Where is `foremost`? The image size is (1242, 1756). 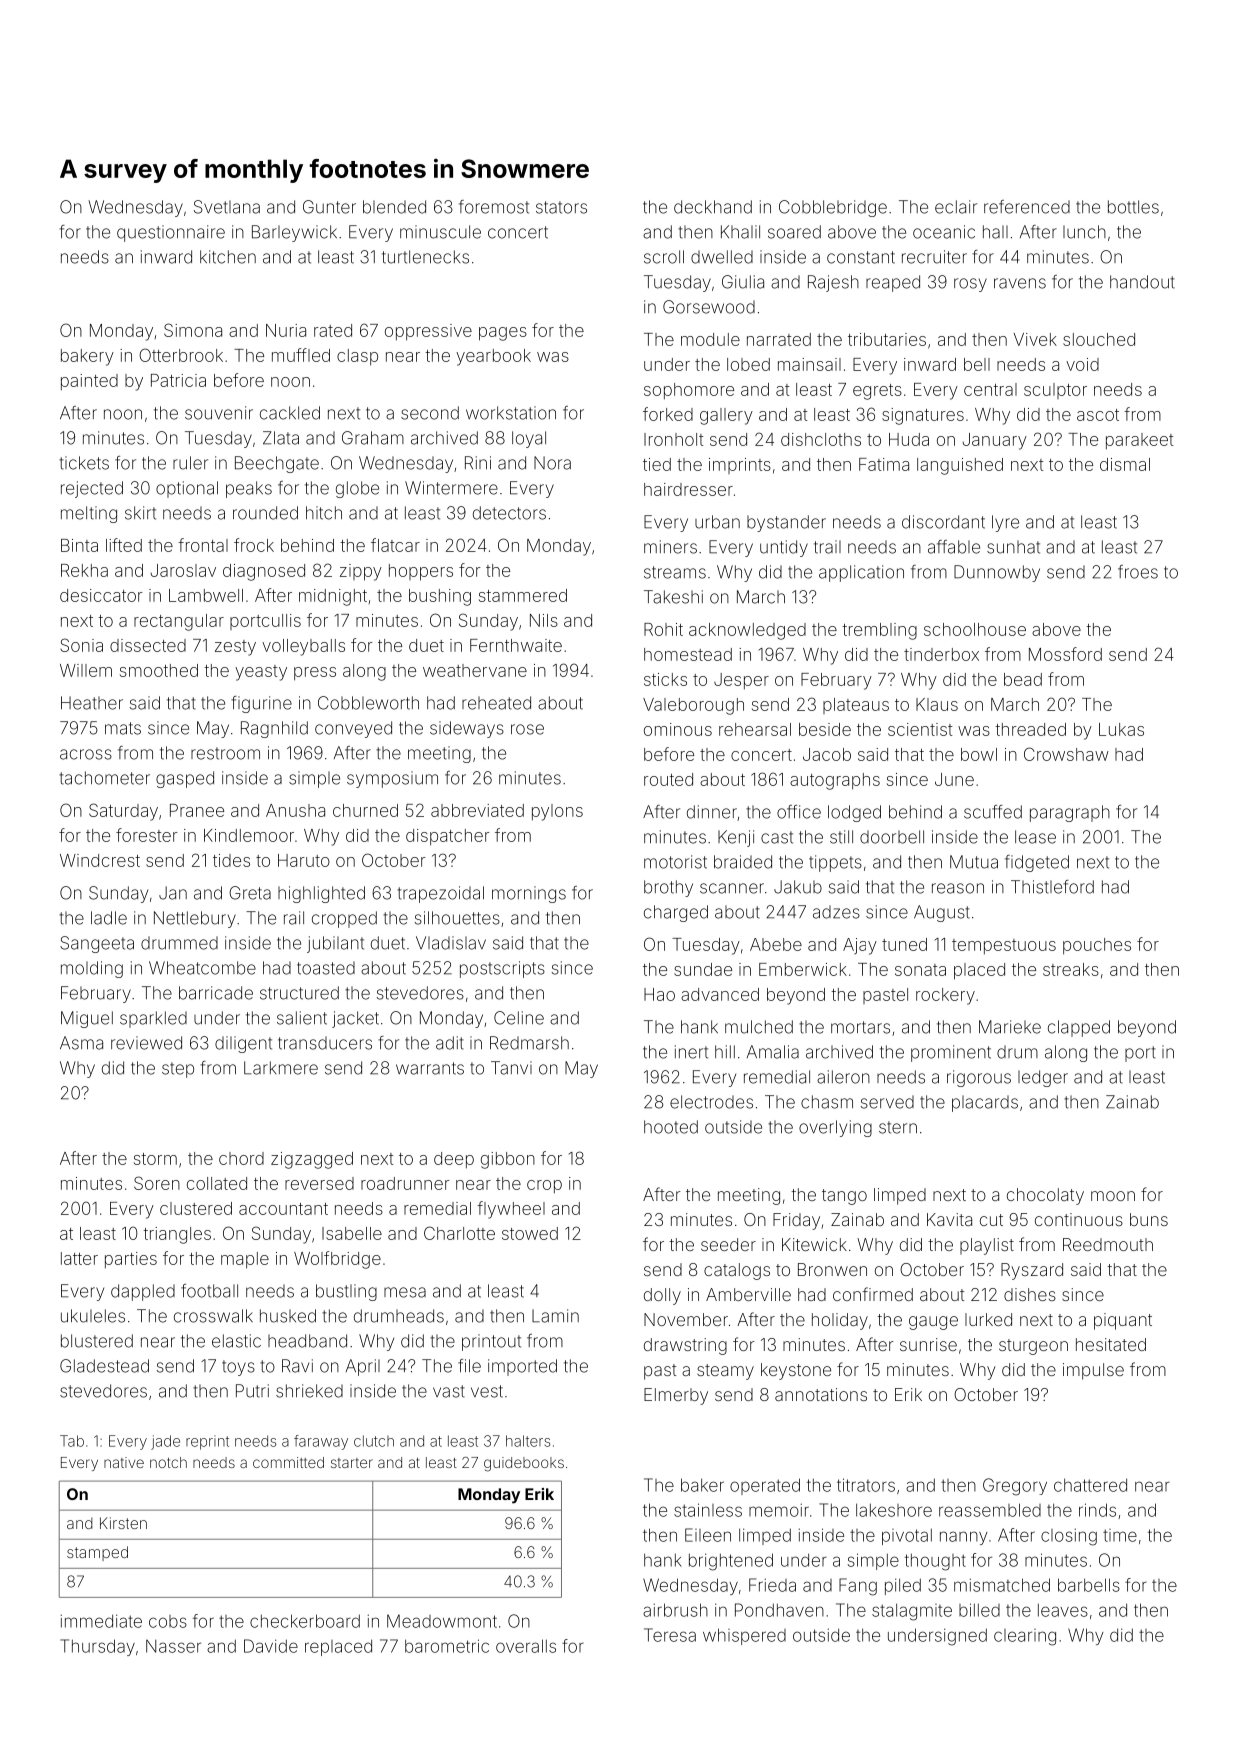
foremost is located at coordinates (494, 207).
